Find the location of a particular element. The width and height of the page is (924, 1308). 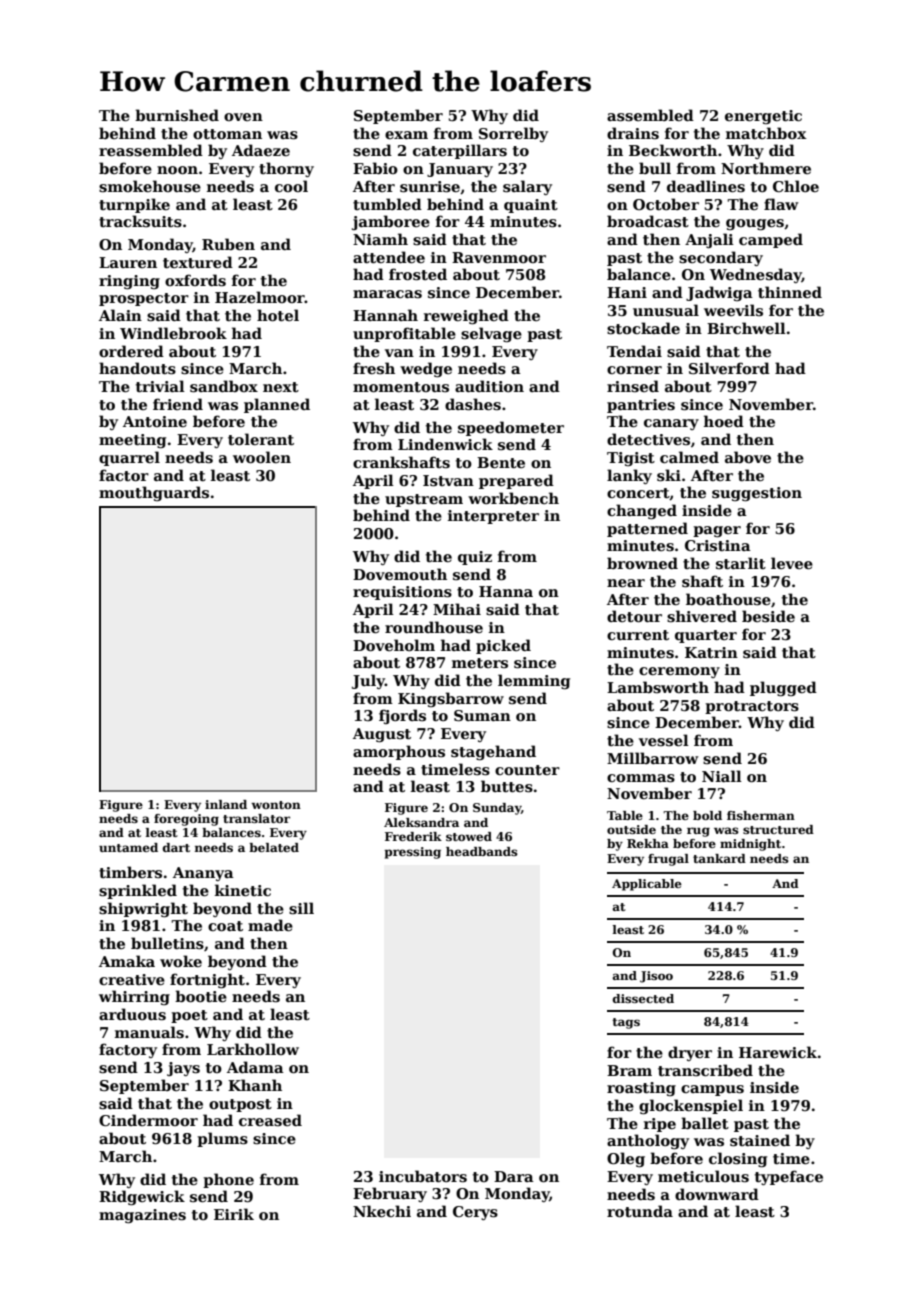

exam is located at coordinates (406, 135).
